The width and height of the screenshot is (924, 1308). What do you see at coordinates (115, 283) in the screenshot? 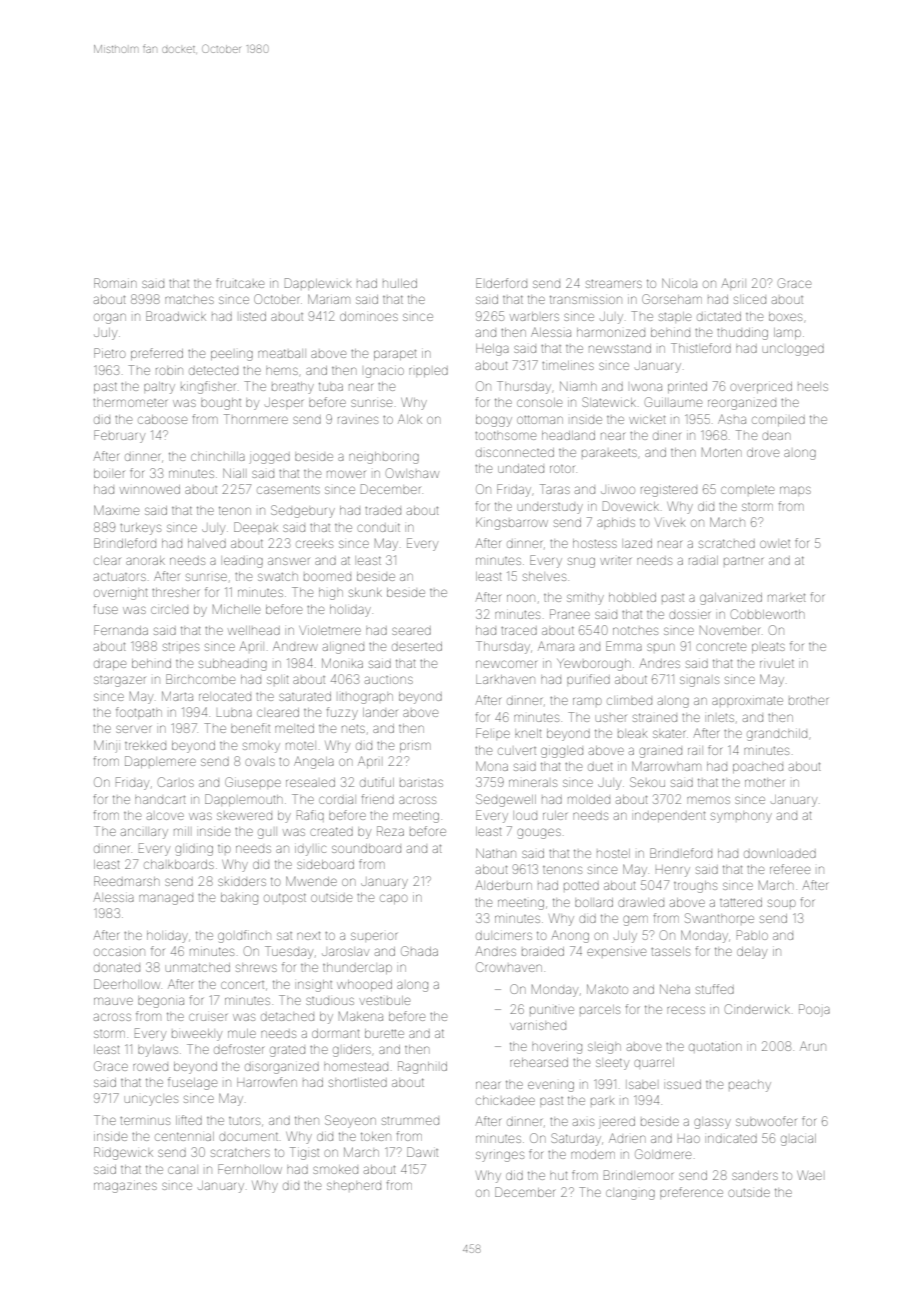
I see `Romain` at bounding box center [115, 283].
